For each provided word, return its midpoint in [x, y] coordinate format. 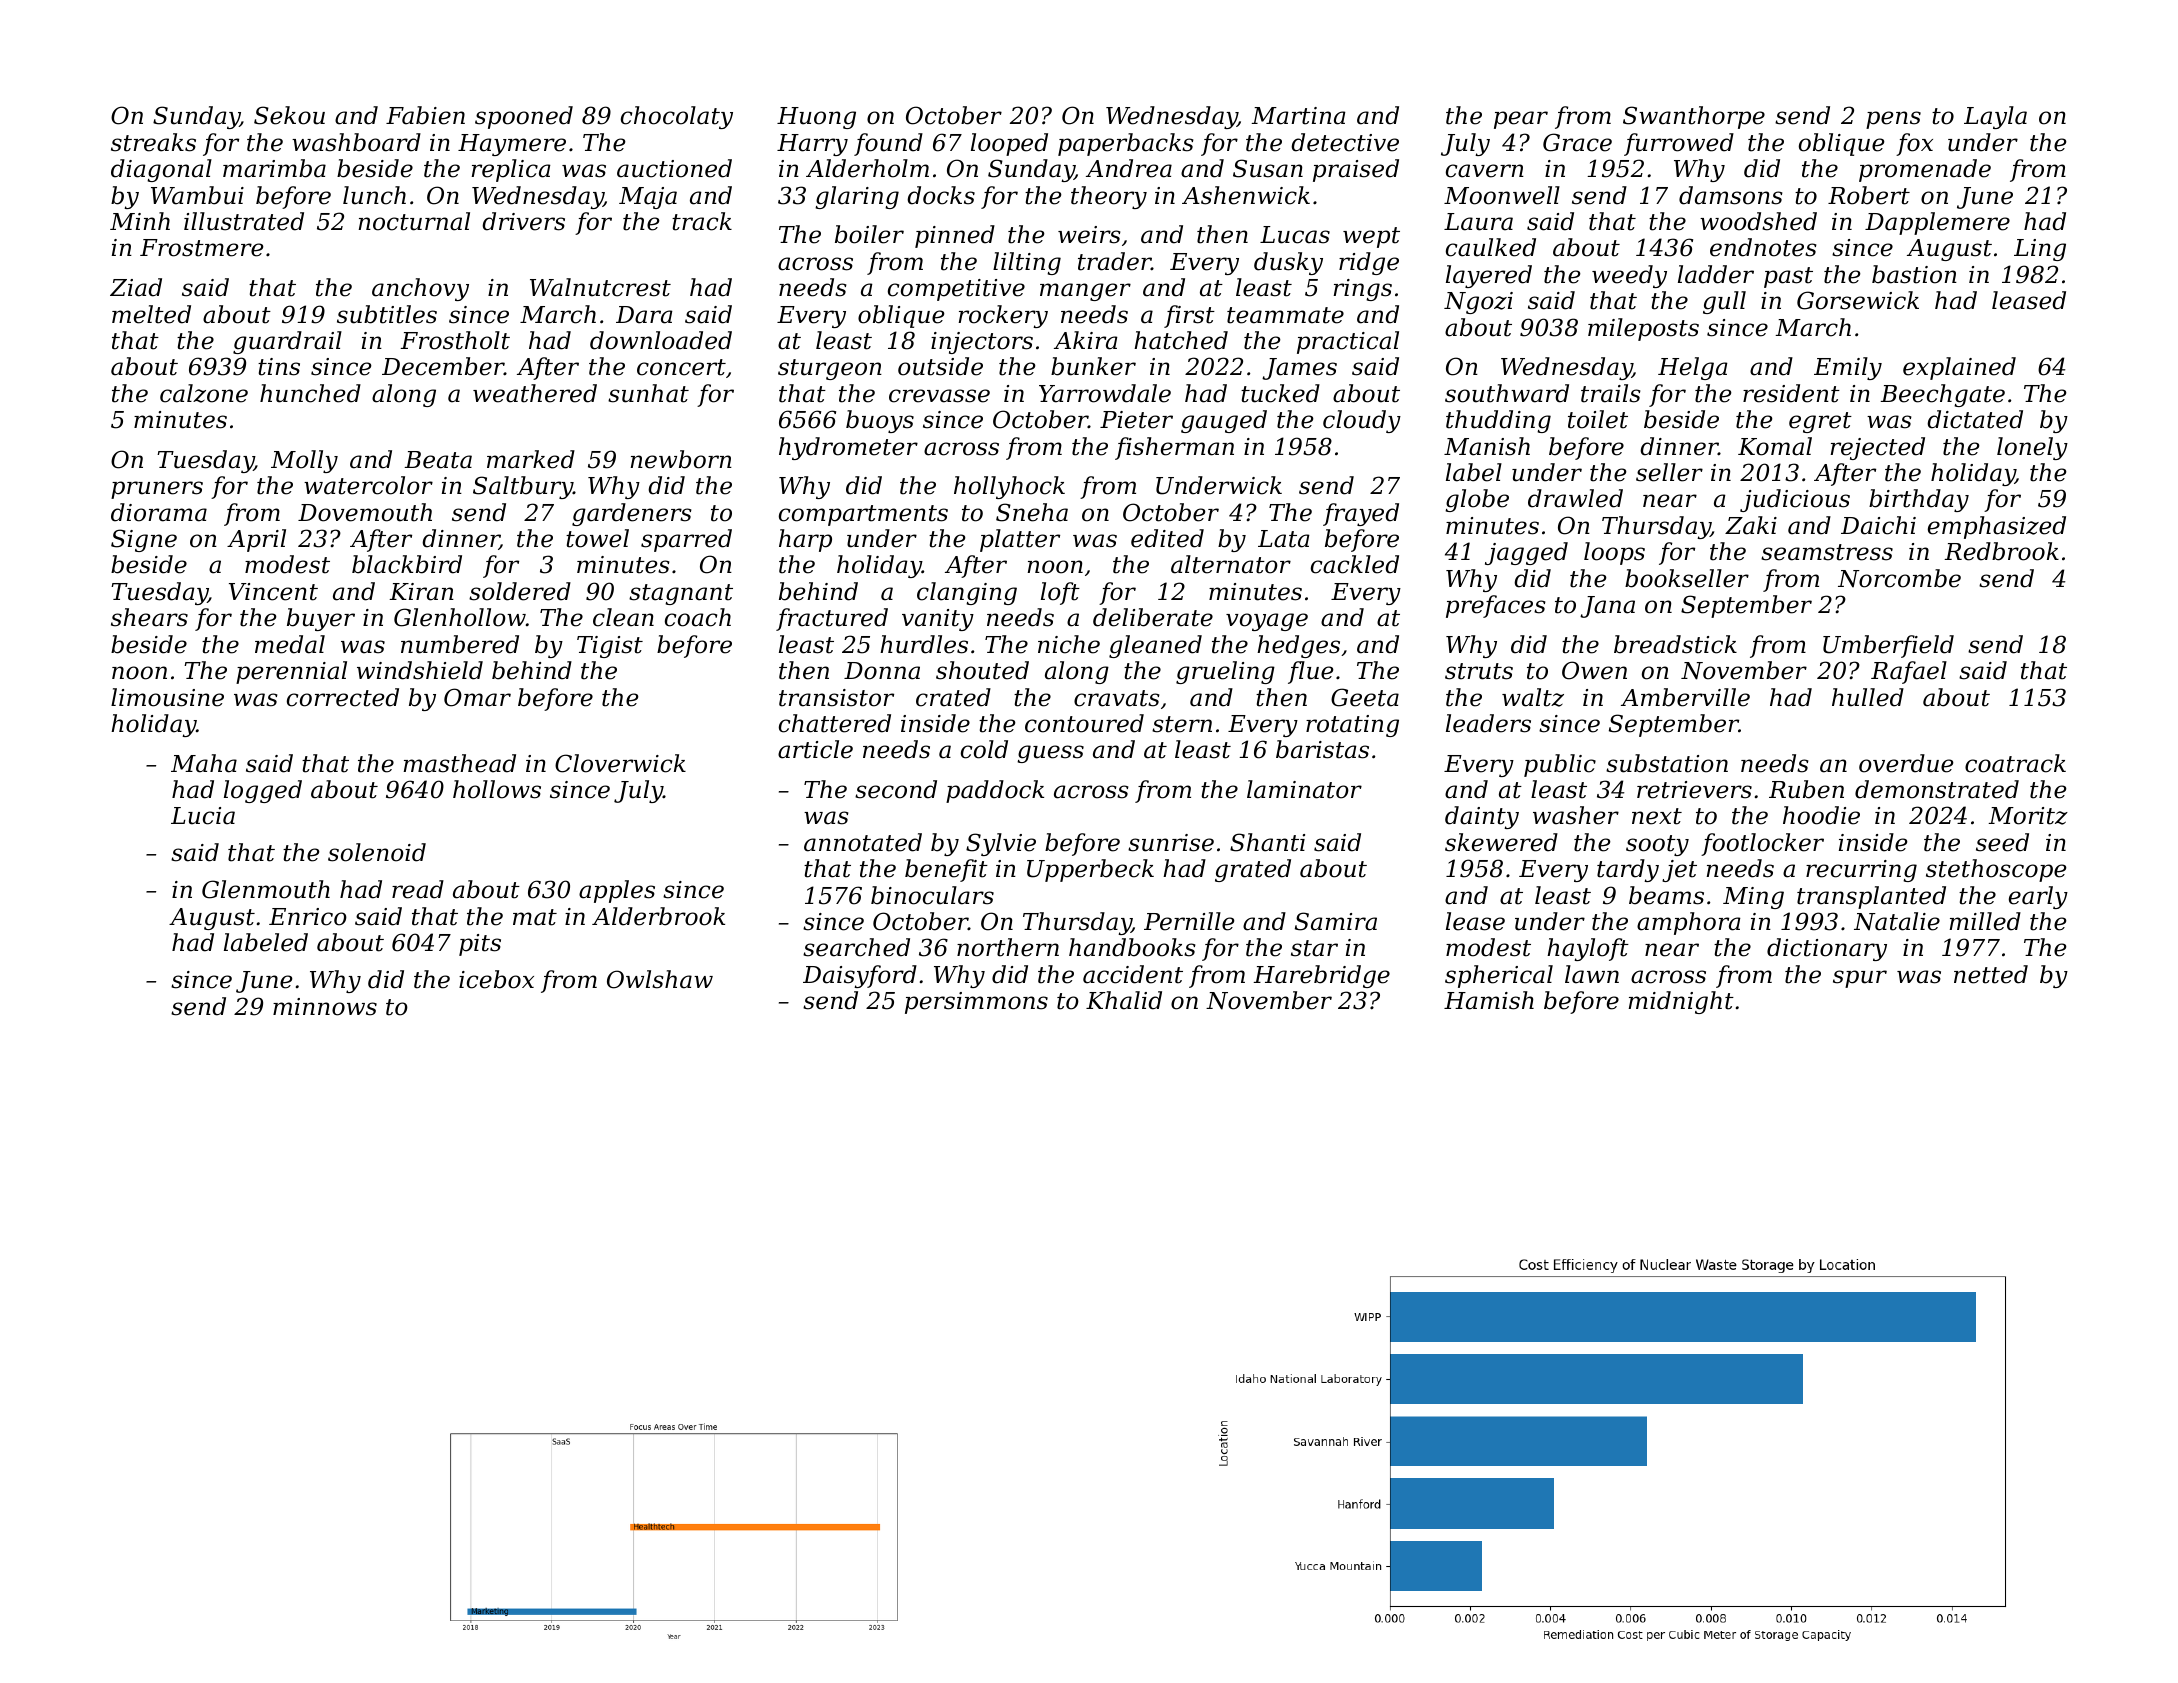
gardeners [632, 514]
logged [263, 791]
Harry [812, 145]
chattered [835, 723]
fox [1914, 144]
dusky [1288, 263]
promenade [1925, 170]
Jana [1607, 607]
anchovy [420, 289]
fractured [832, 619]
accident [1133, 974]
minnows [325, 1007]
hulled [1868, 697]
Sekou [289, 115]
